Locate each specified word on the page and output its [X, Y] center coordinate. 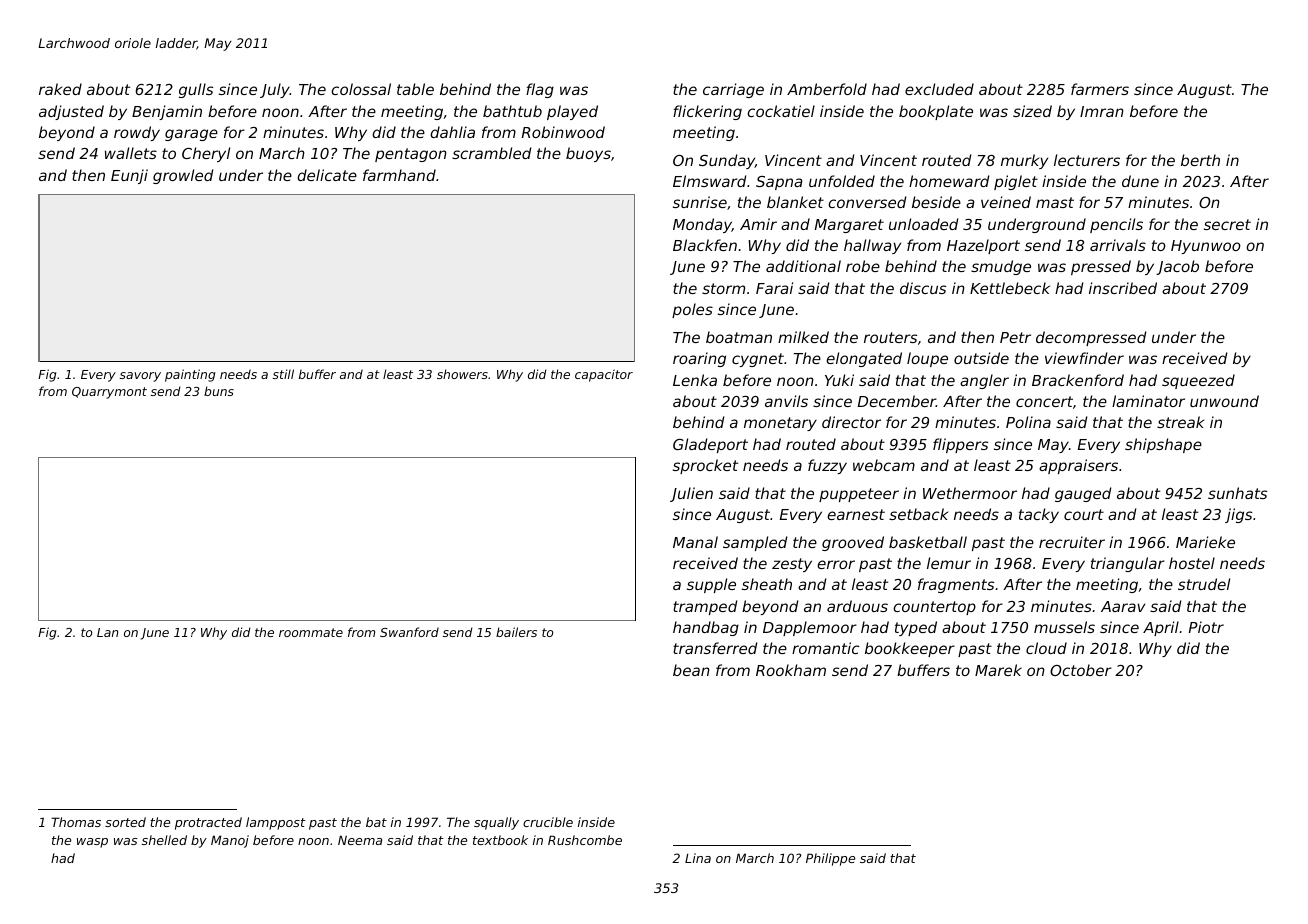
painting [190, 375]
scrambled [491, 153]
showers [462, 374]
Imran [1102, 111]
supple [711, 585]
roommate [311, 632]
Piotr [1206, 627]
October [1081, 670]
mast [1055, 202]
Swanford [409, 632]
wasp [92, 843]
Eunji [129, 176]
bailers [516, 632]
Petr [1015, 337]
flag [540, 90]
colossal [361, 89]
